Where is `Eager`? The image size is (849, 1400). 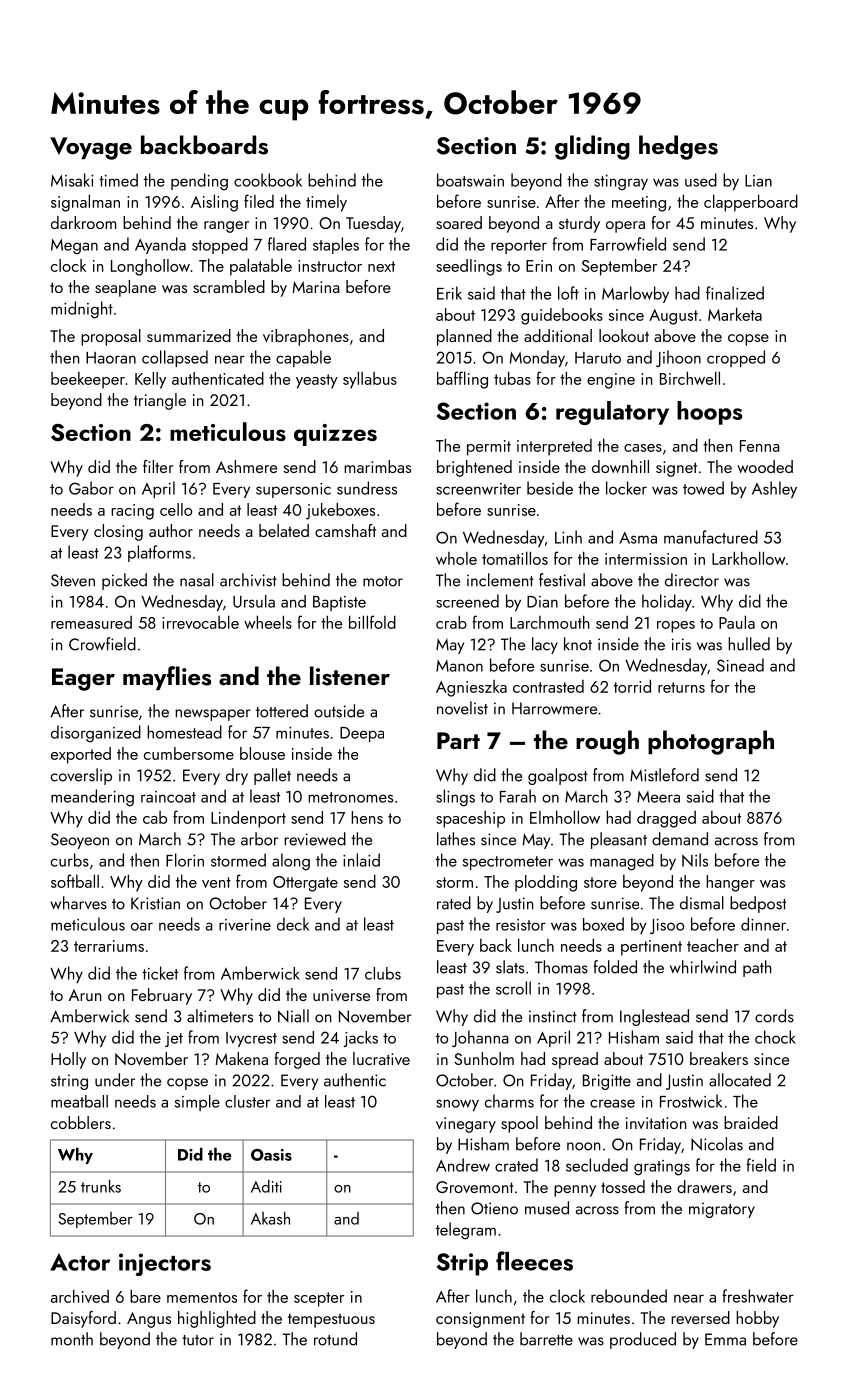 Eager is located at coordinates (83, 679).
